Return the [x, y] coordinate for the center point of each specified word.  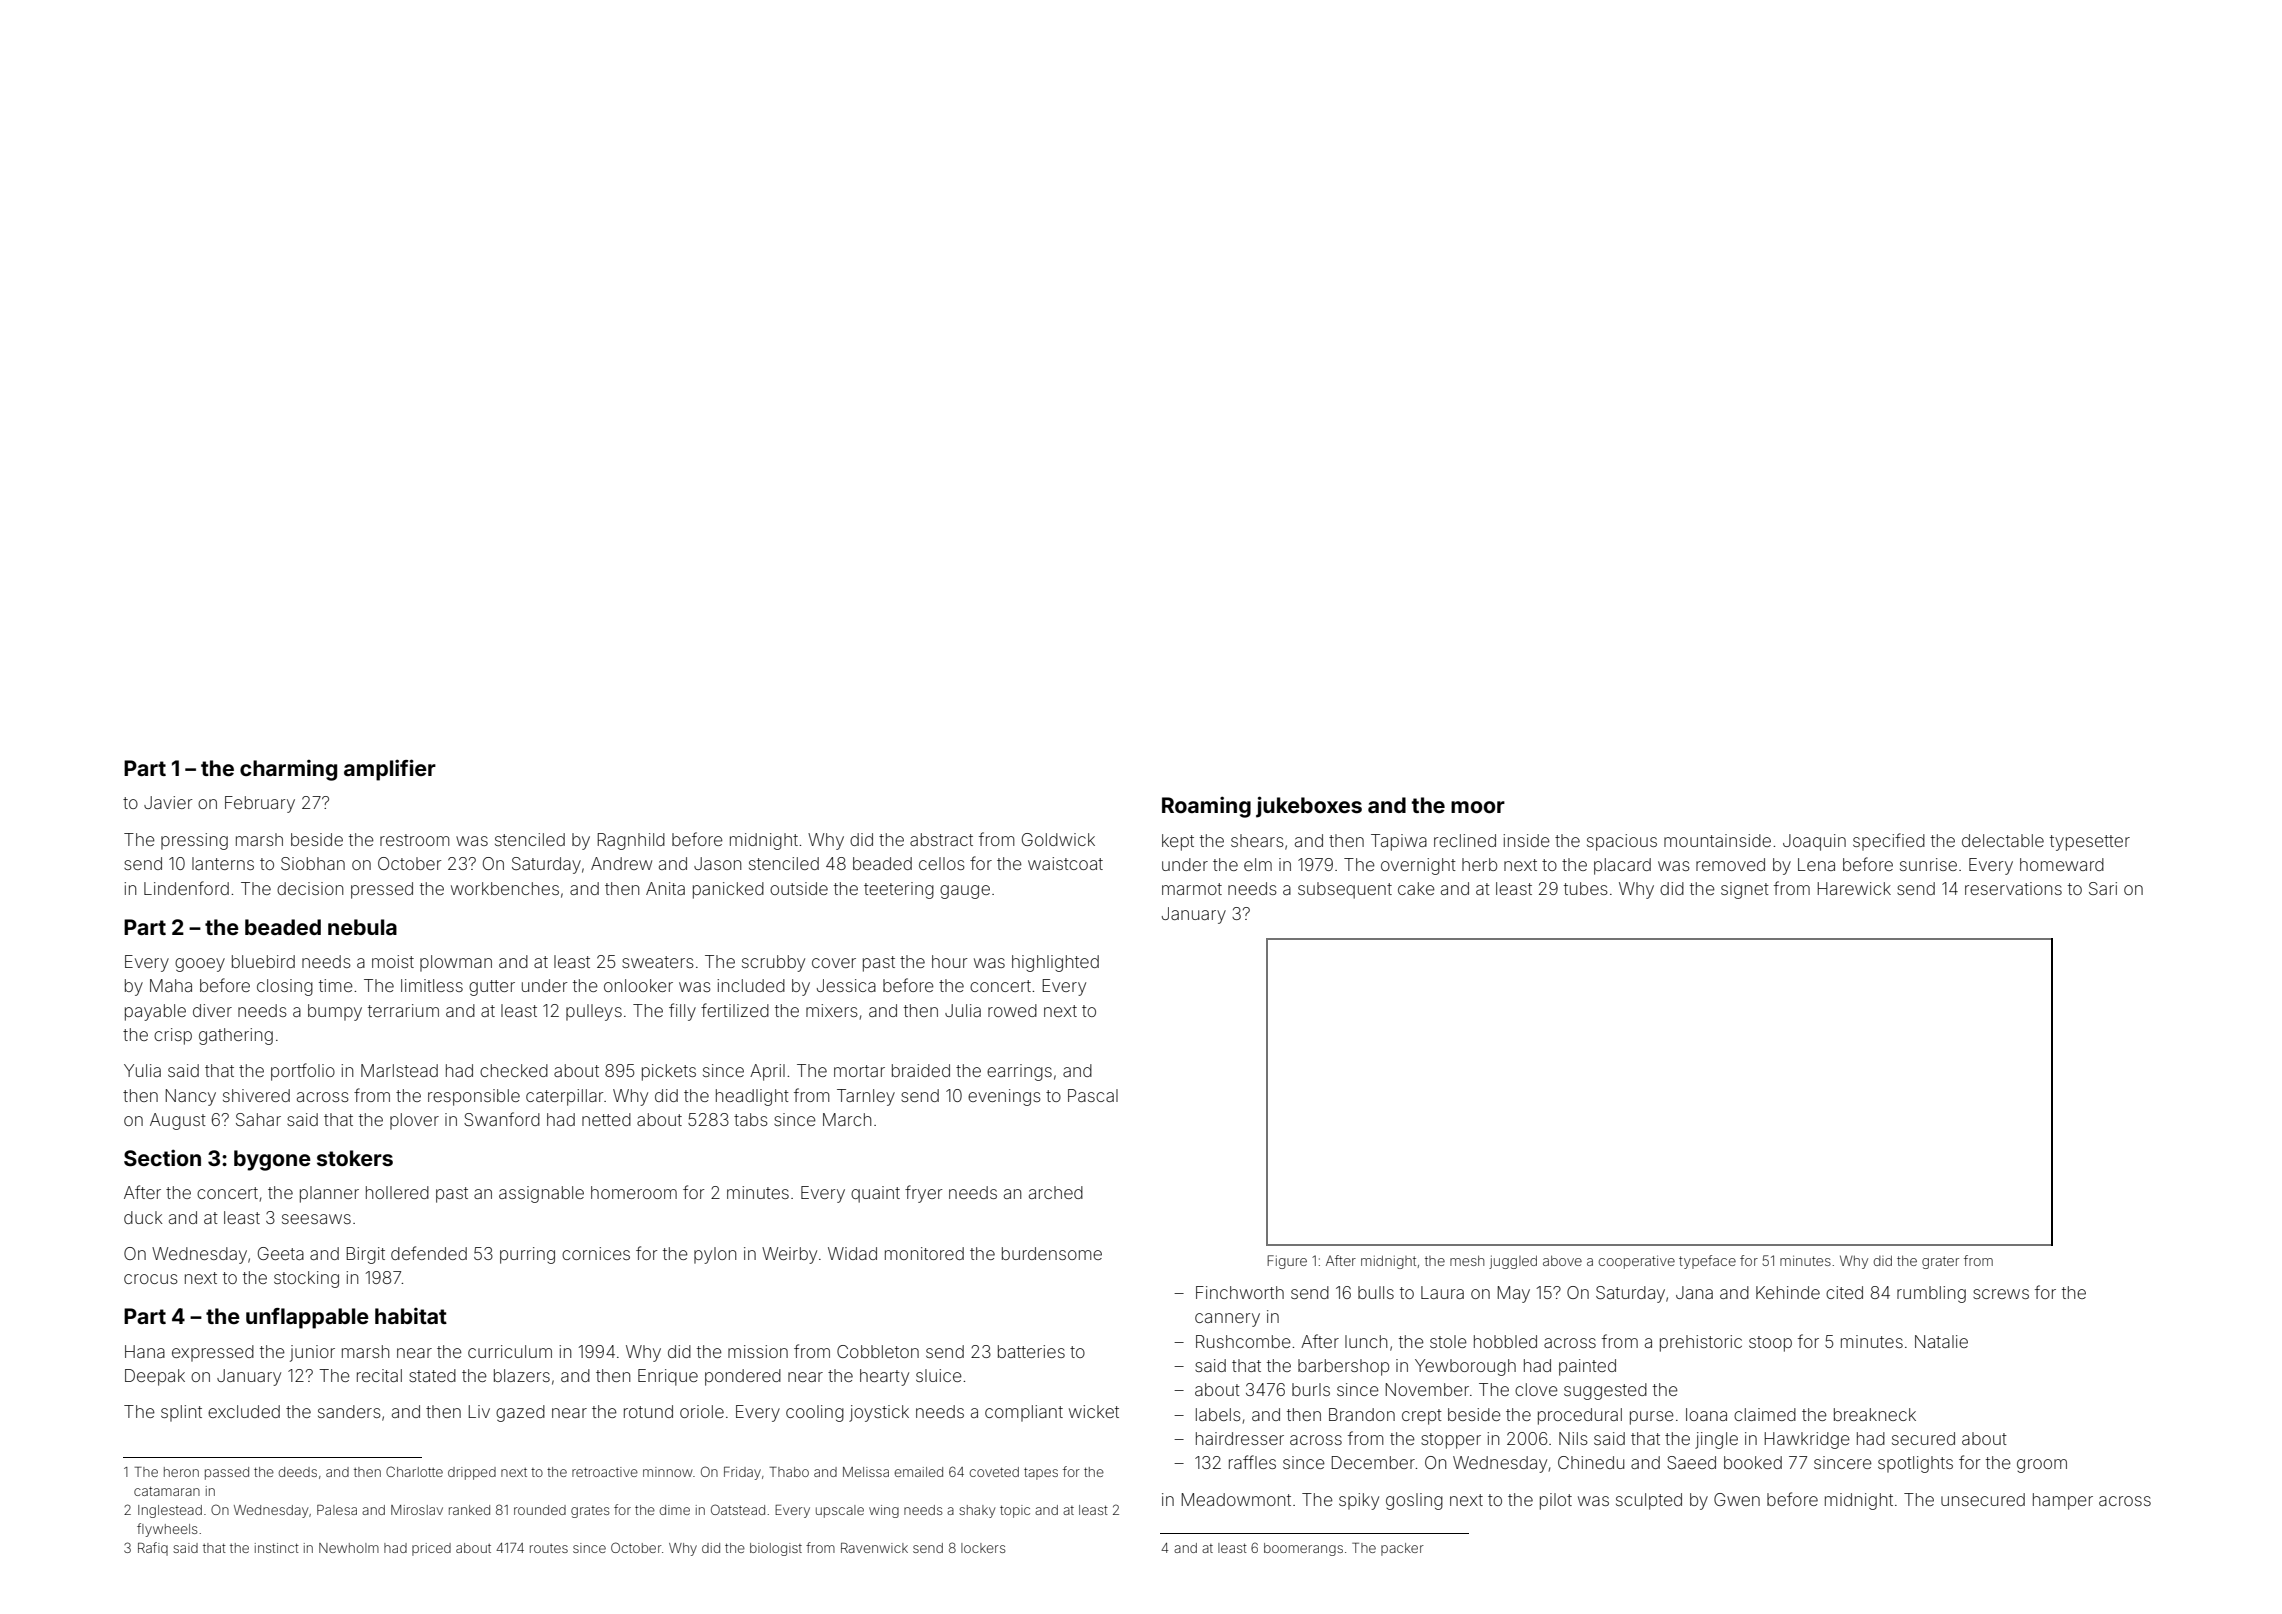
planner [329, 1194]
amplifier [390, 770]
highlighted [1055, 963]
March [847, 1119]
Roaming [1206, 807]
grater [1940, 1262]
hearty [884, 1377]
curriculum [510, 1351]
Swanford [502, 1119]
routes [549, 1548]
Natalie [1941, 1341]
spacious [1622, 842]
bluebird [263, 961]
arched [1056, 1192]
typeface [1707, 1262]
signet [1745, 890]
